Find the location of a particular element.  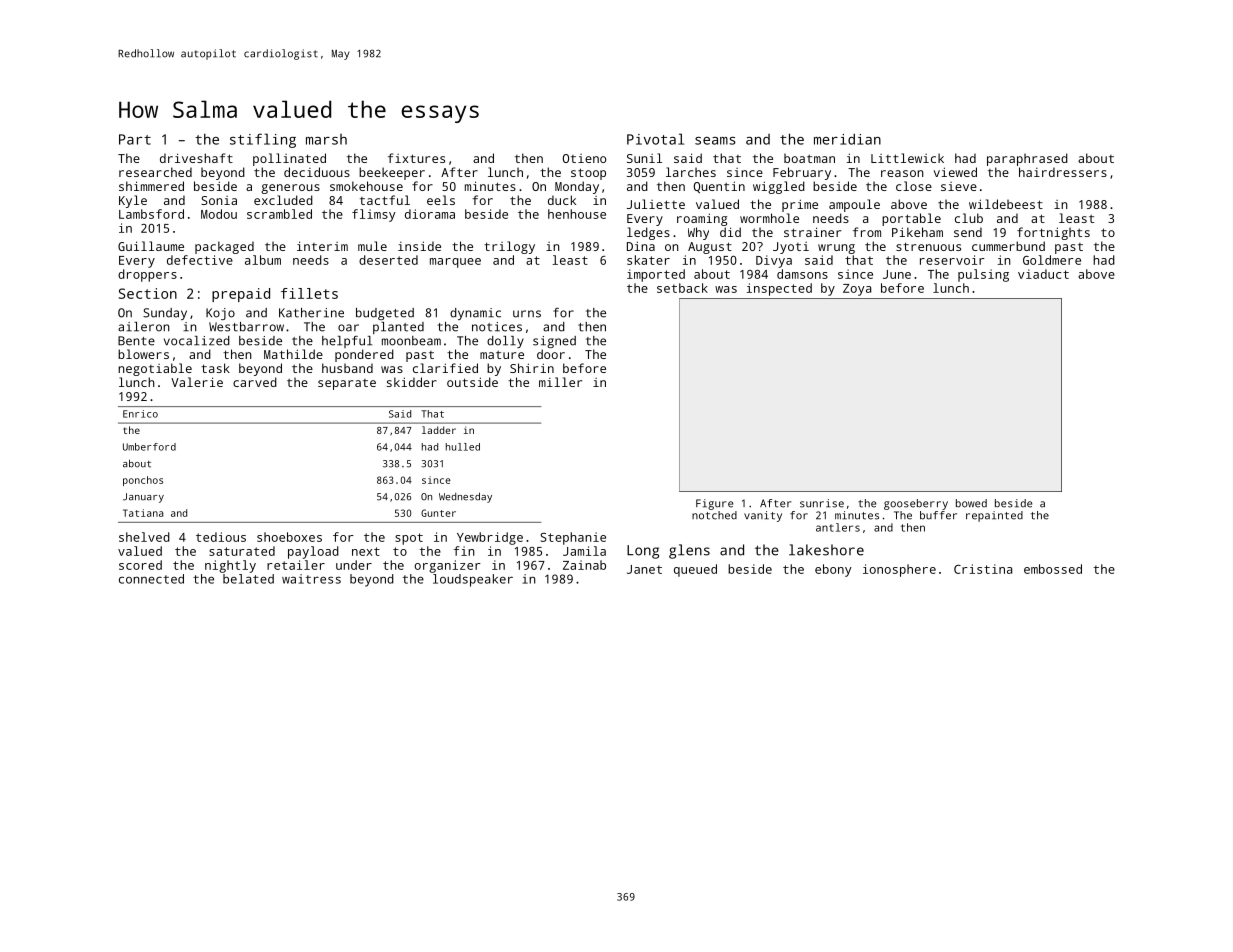

waitress is located at coordinates (311, 579).
